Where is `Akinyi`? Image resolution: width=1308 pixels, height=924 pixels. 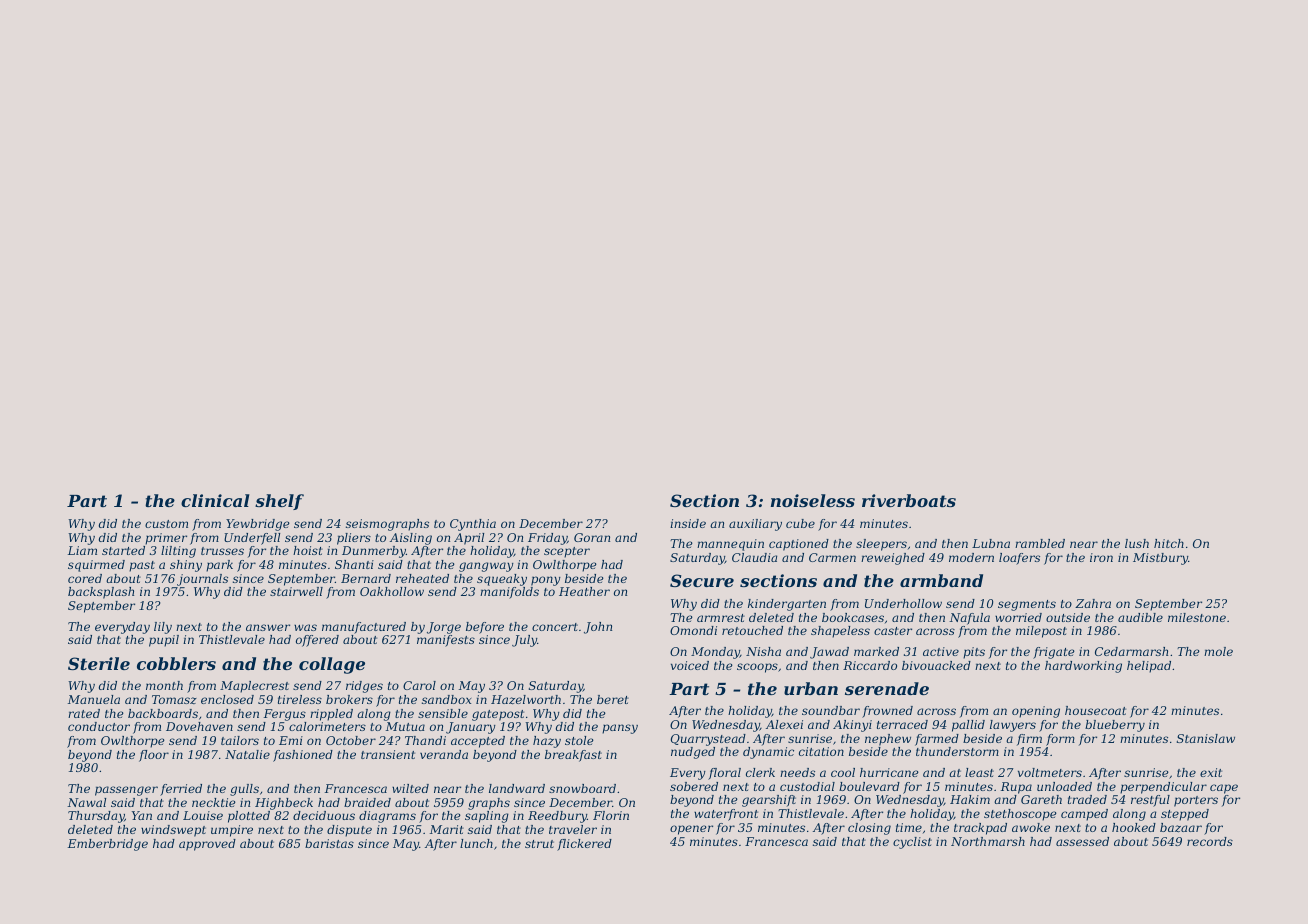 Akinyi is located at coordinates (852, 726).
